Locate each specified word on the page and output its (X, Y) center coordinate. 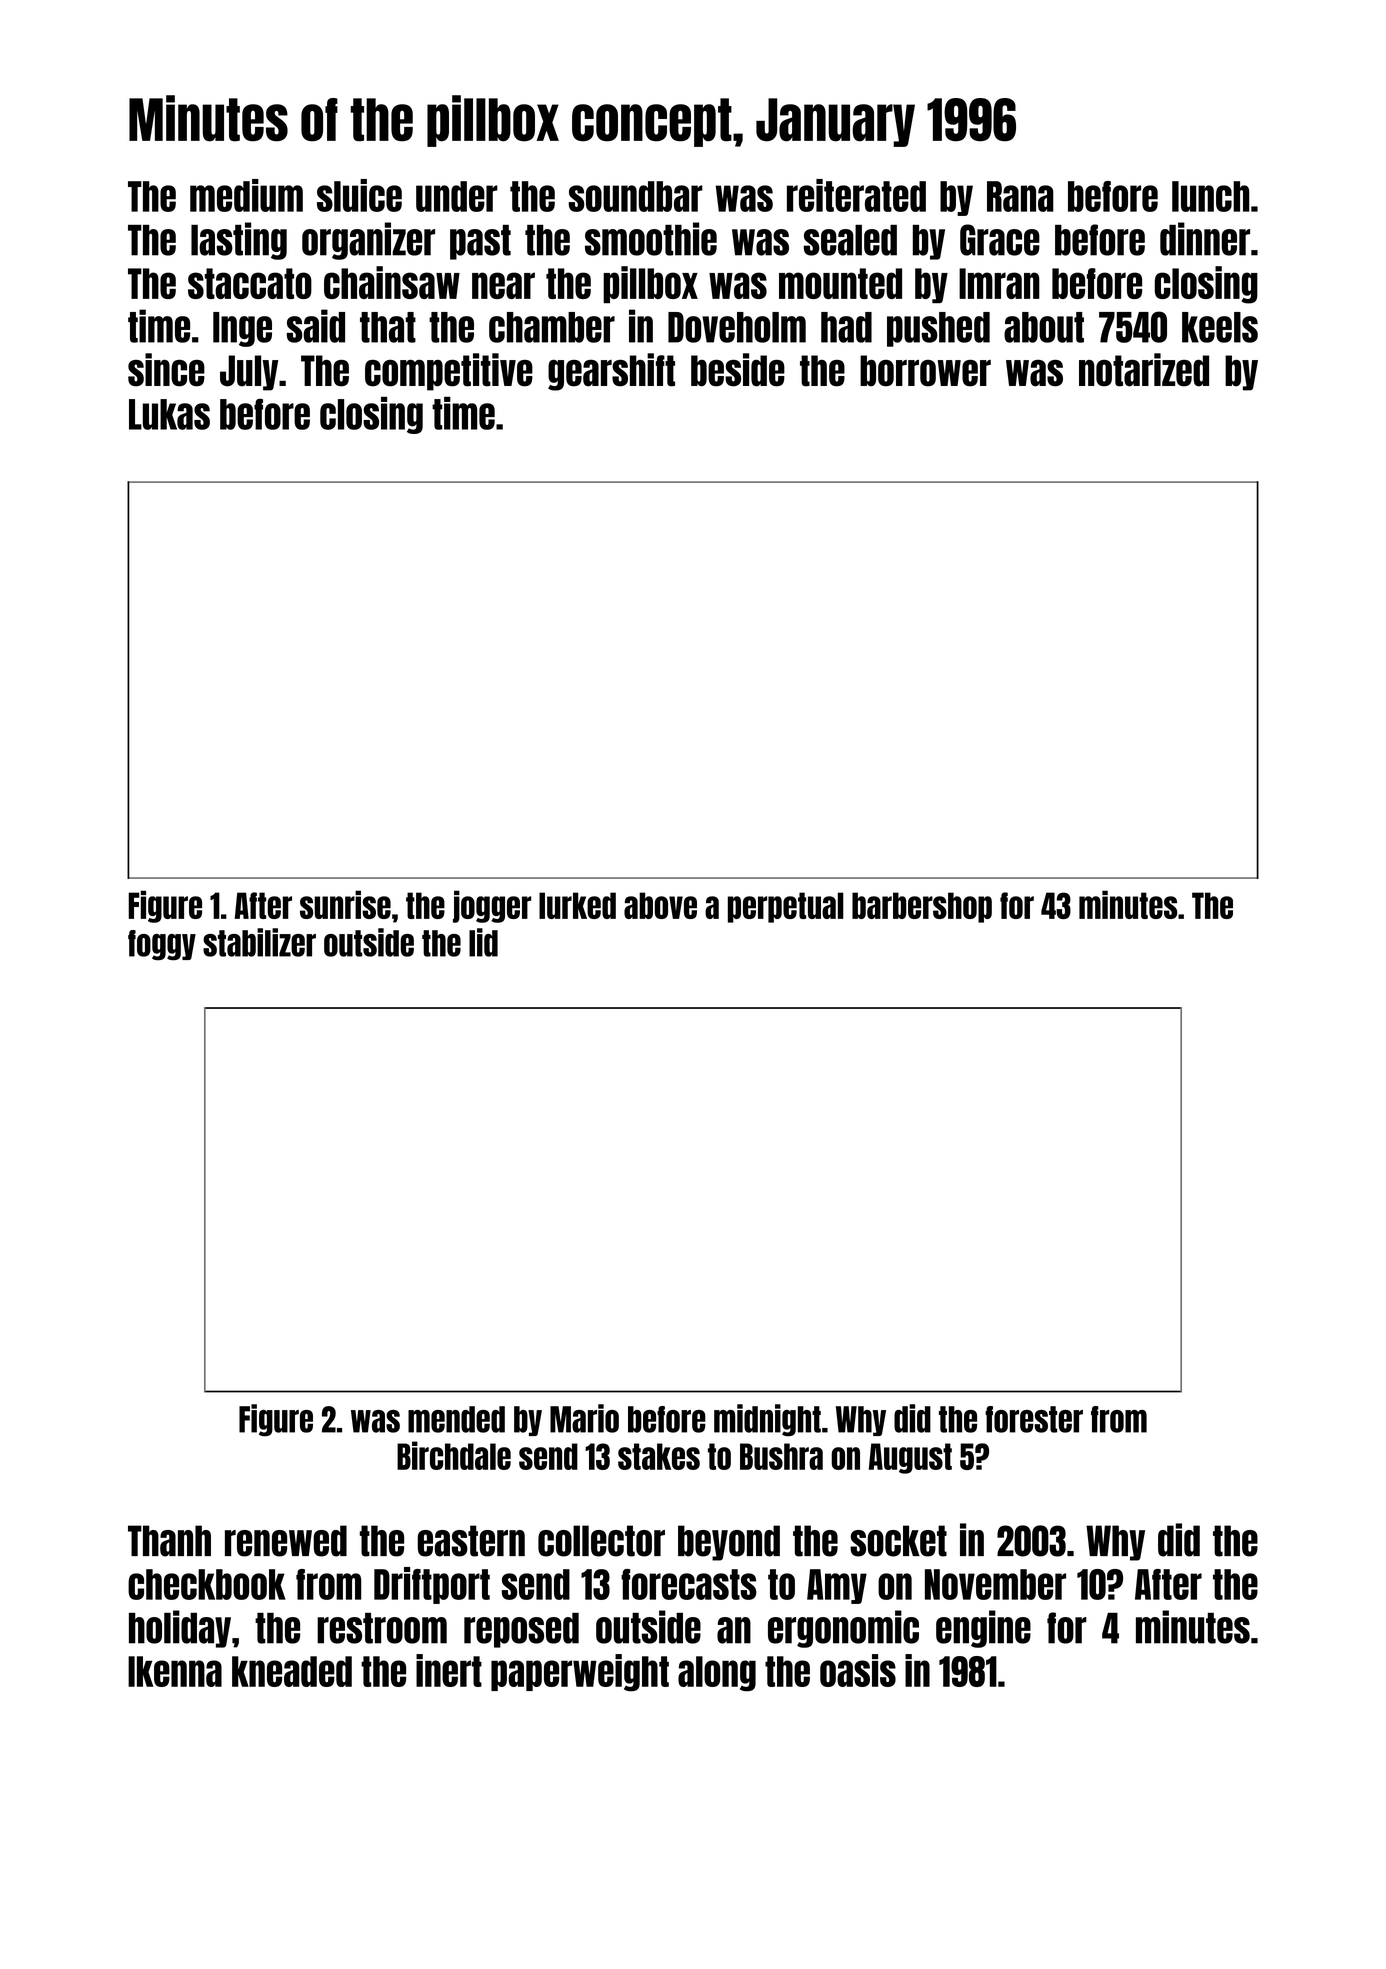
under (457, 196)
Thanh (169, 1541)
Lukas (169, 414)
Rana (1020, 196)
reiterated (856, 195)
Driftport (432, 1585)
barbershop (922, 907)
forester (1034, 1419)
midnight (767, 1420)
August (910, 1458)
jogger (492, 906)
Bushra (781, 1456)
